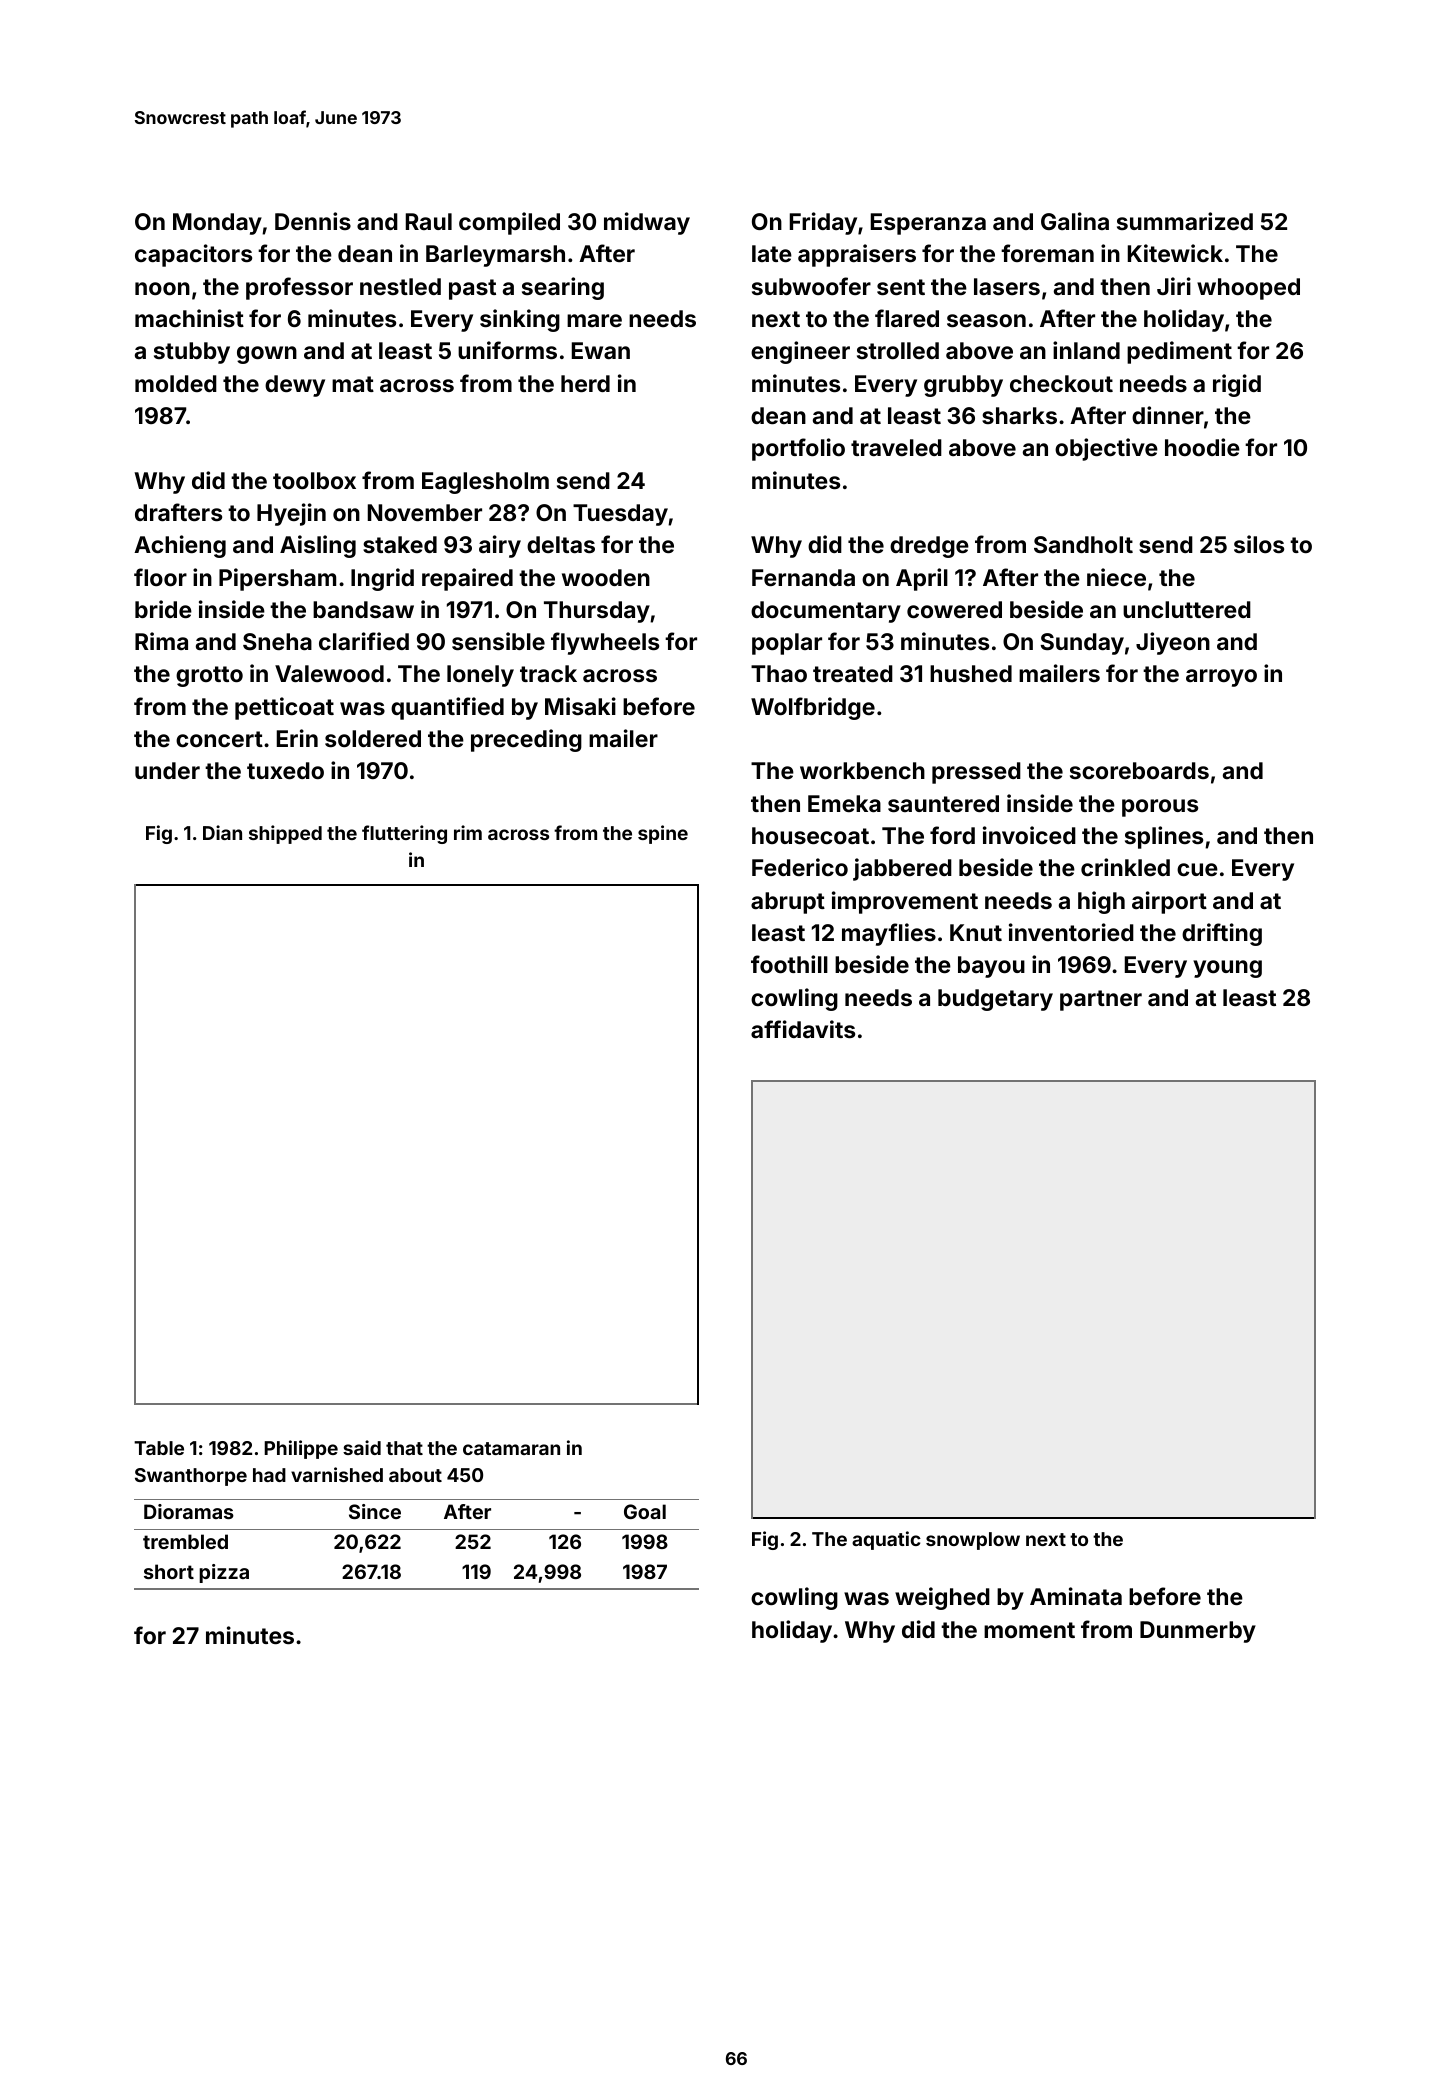 This screenshot has height=2100, width=1450. I want to click on moment, so click(1029, 1630).
